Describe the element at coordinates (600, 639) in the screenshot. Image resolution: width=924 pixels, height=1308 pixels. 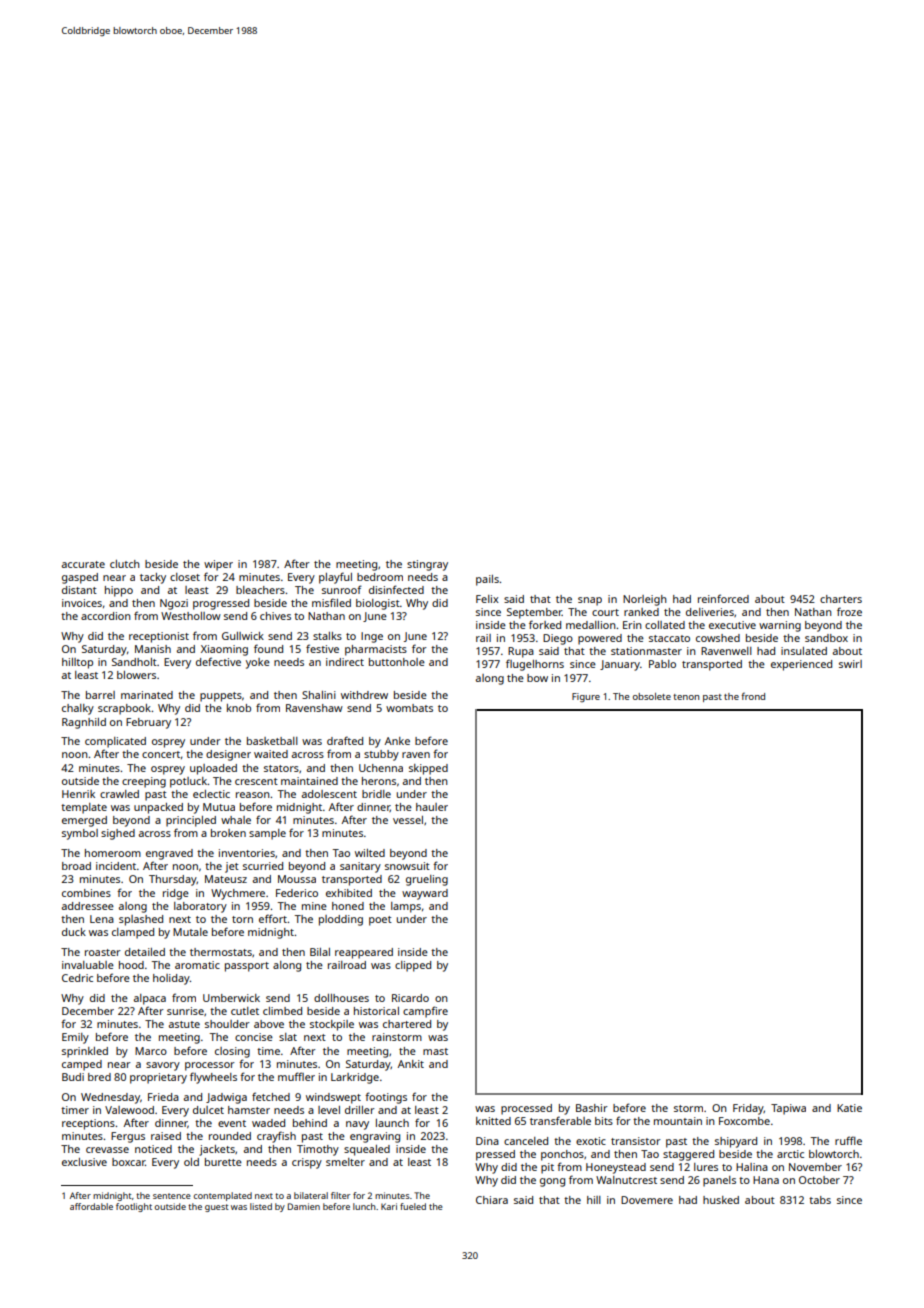
I see `powered` at that location.
